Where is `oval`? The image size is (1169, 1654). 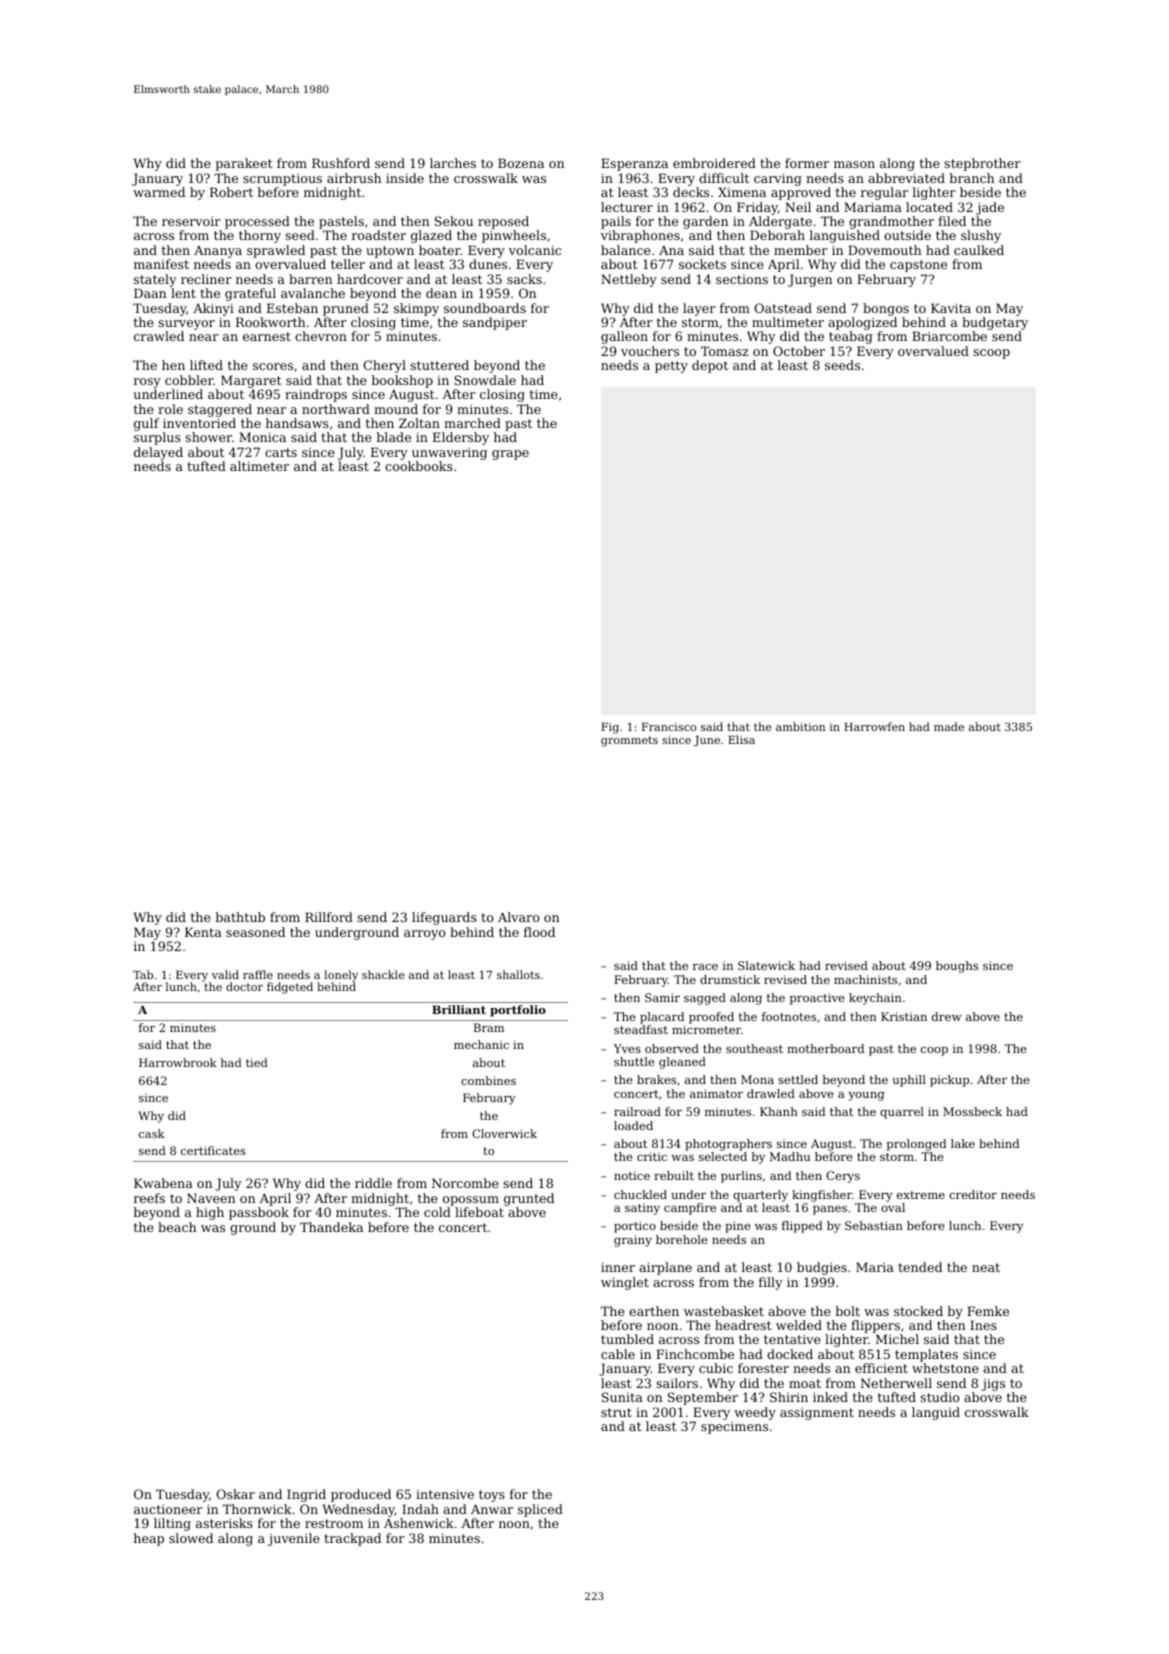 oval is located at coordinates (893, 1207).
